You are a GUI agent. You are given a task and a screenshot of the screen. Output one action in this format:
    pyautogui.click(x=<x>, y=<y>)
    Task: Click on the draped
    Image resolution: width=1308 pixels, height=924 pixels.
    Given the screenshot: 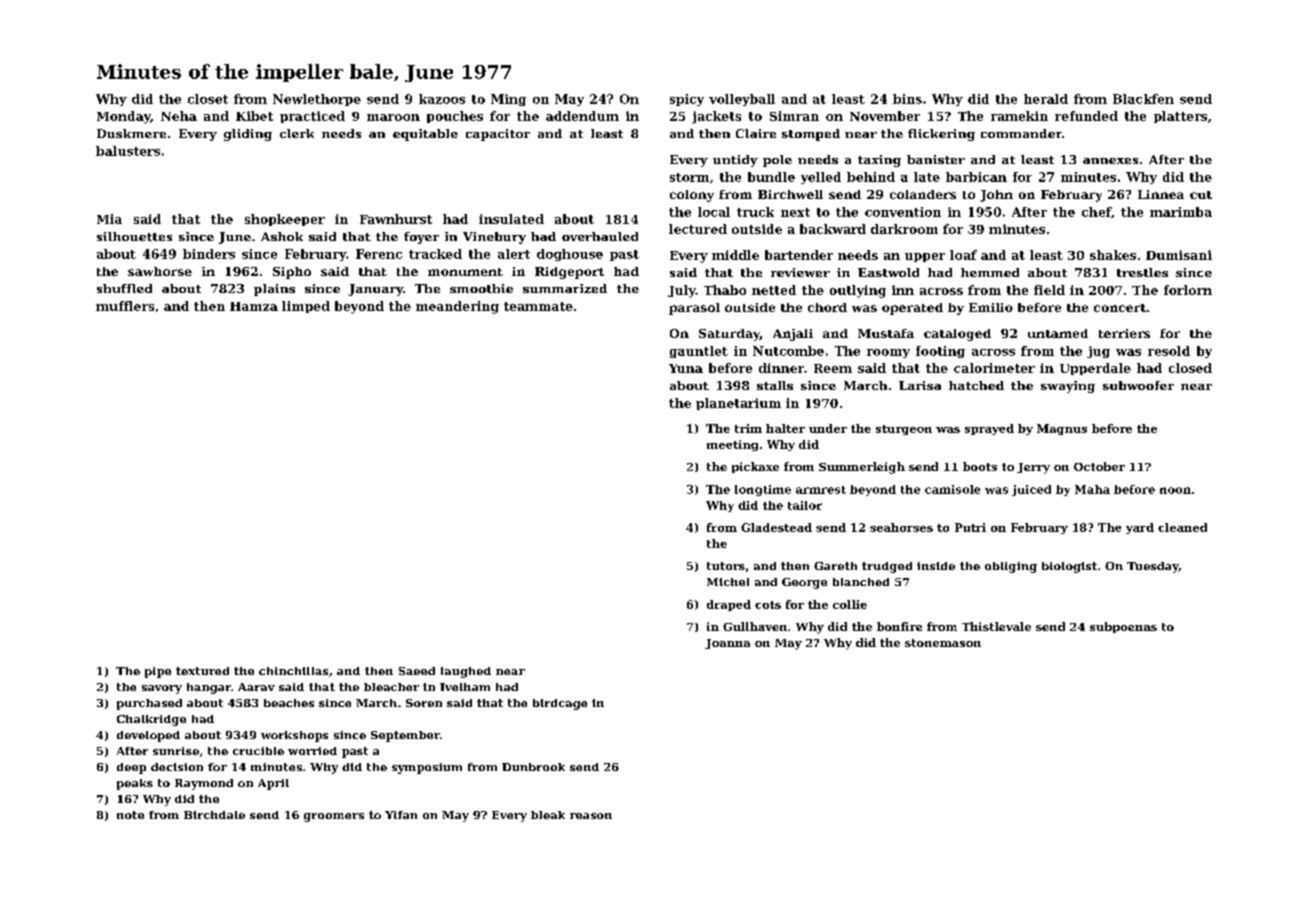 What is the action you would take?
    pyautogui.click(x=729, y=605)
